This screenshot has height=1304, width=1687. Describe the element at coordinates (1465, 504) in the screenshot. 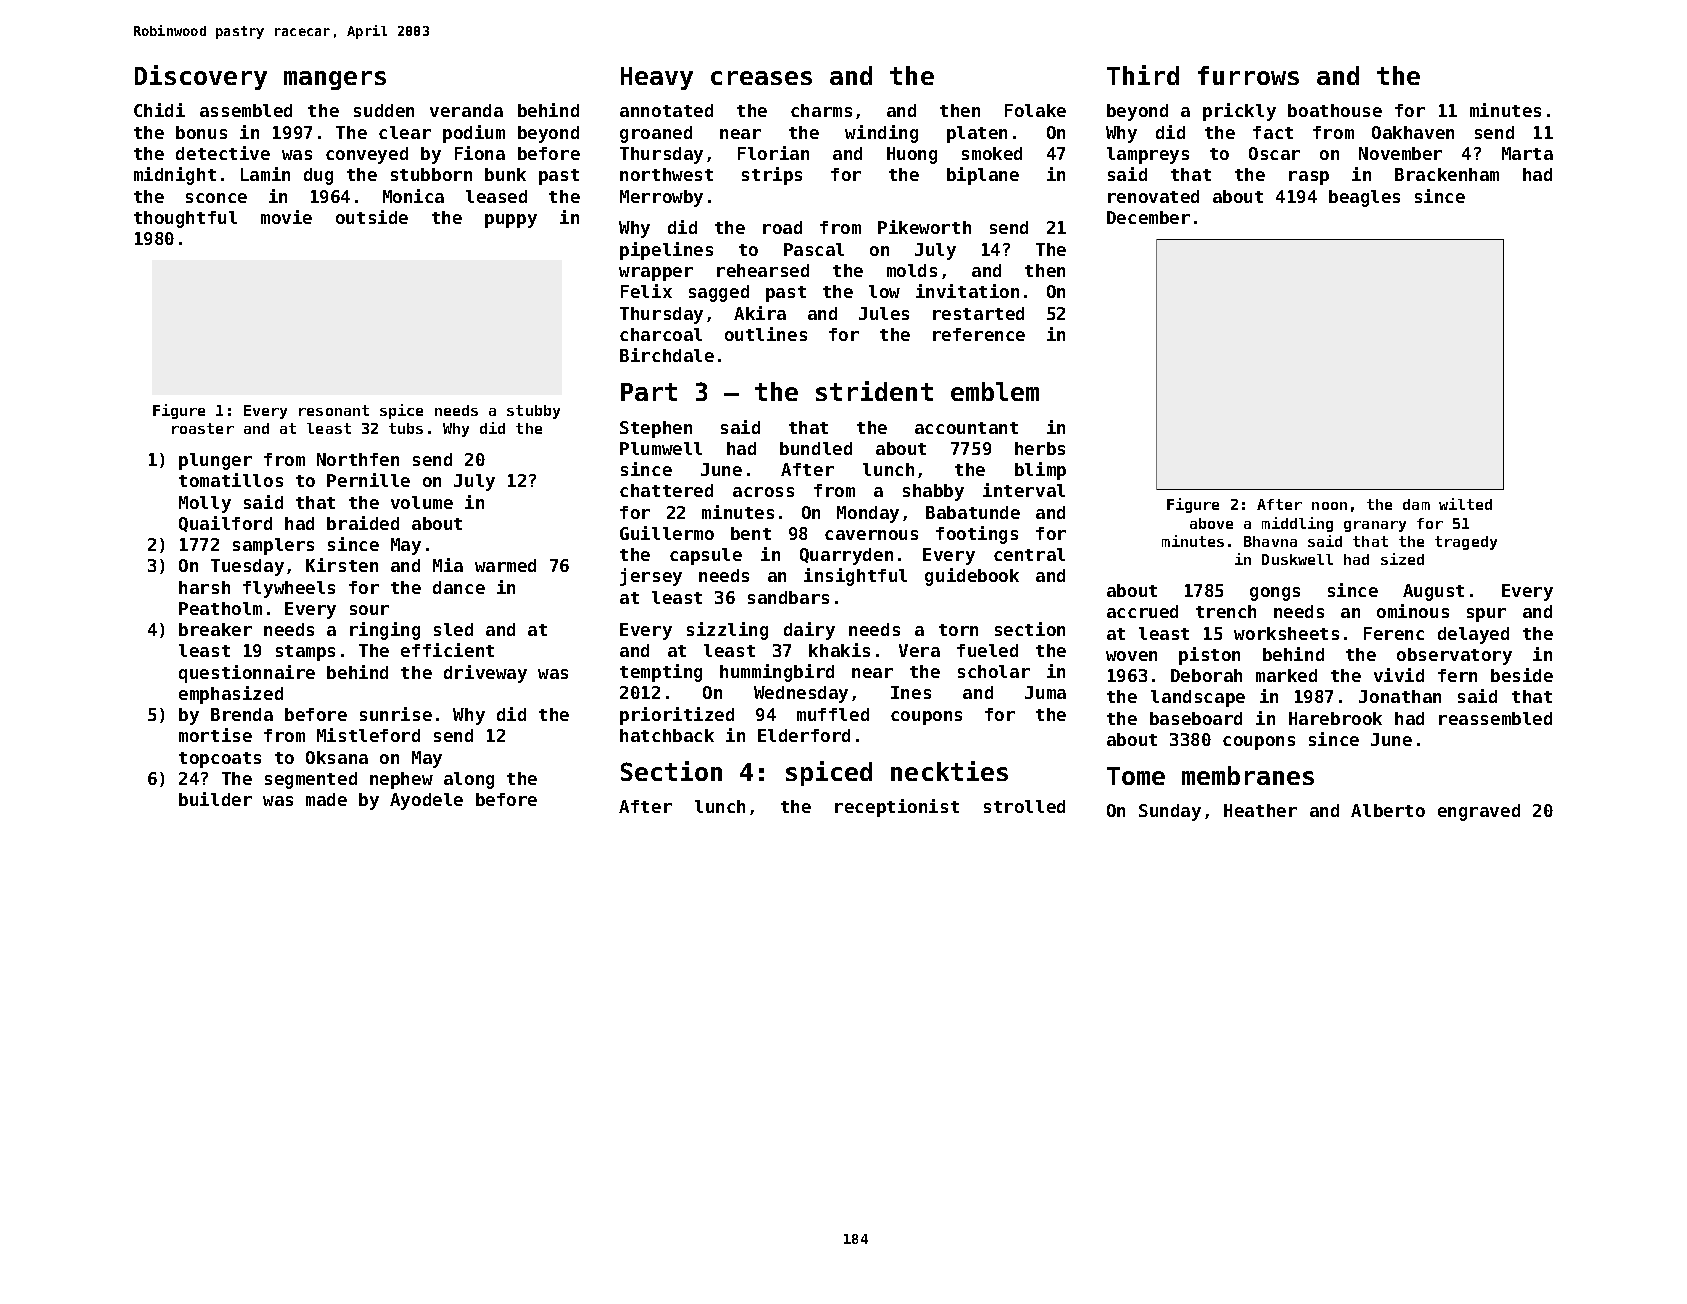

I see `wilted` at that location.
